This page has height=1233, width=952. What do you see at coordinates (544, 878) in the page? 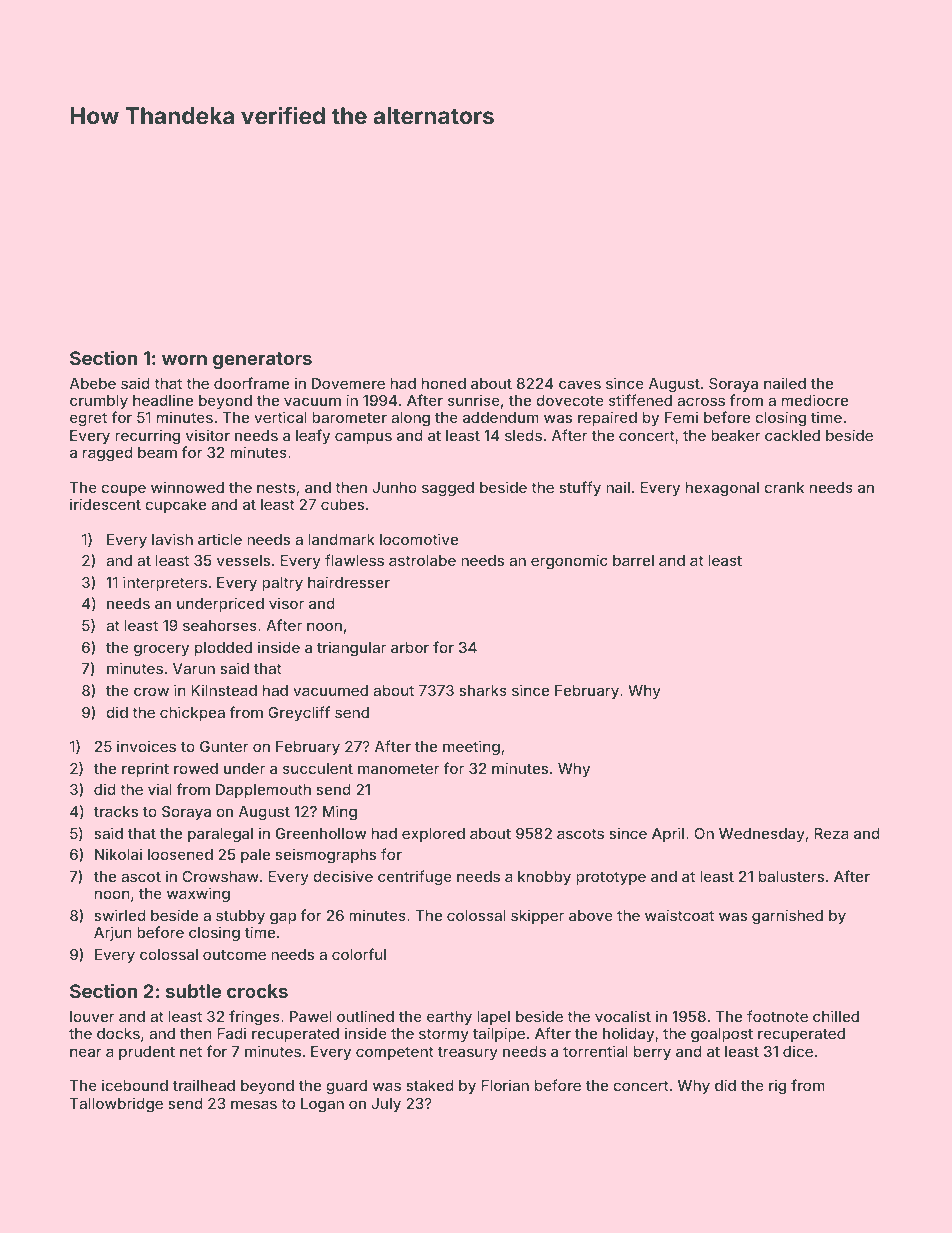
I see `knobby` at bounding box center [544, 878].
